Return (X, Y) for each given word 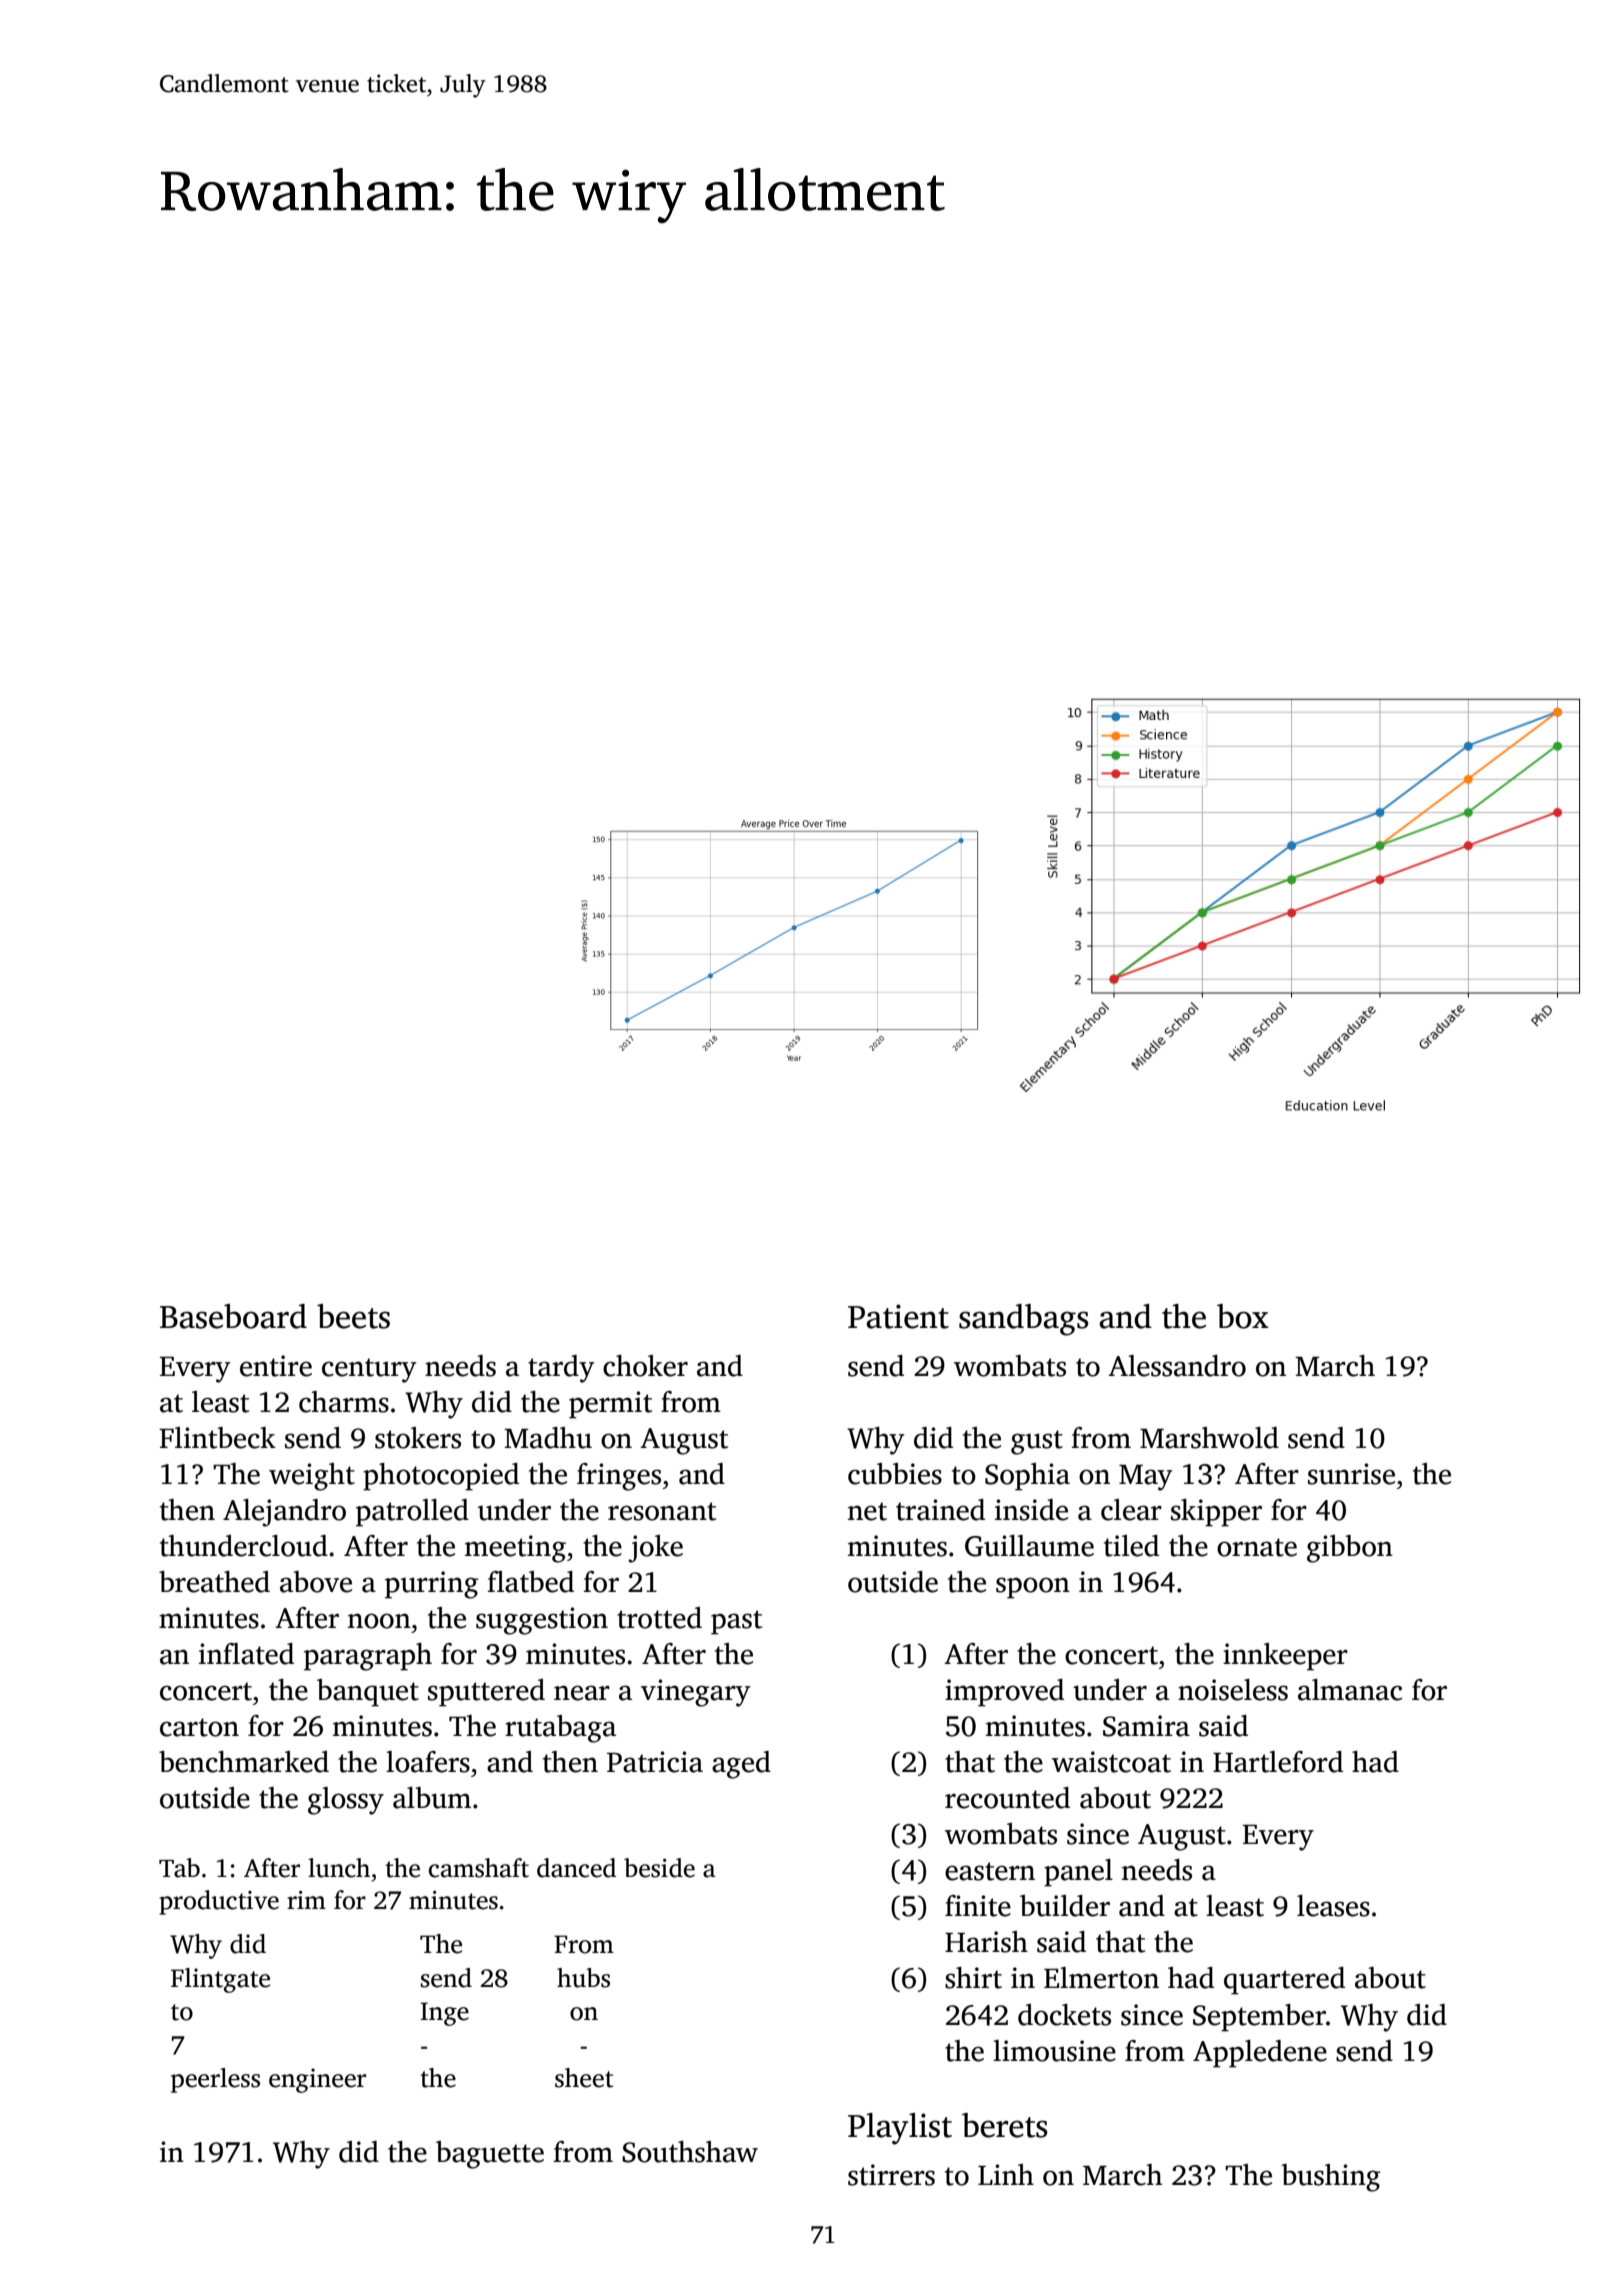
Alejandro (284, 1513)
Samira (1146, 1726)
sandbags (1024, 1320)
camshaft (479, 1868)
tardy (561, 1369)
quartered (1284, 1981)
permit (610, 1405)
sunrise (1351, 1474)
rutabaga (560, 1729)
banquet (368, 1693)
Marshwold (1209, 1438)
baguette (490, 2155)
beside (659, 1868)
